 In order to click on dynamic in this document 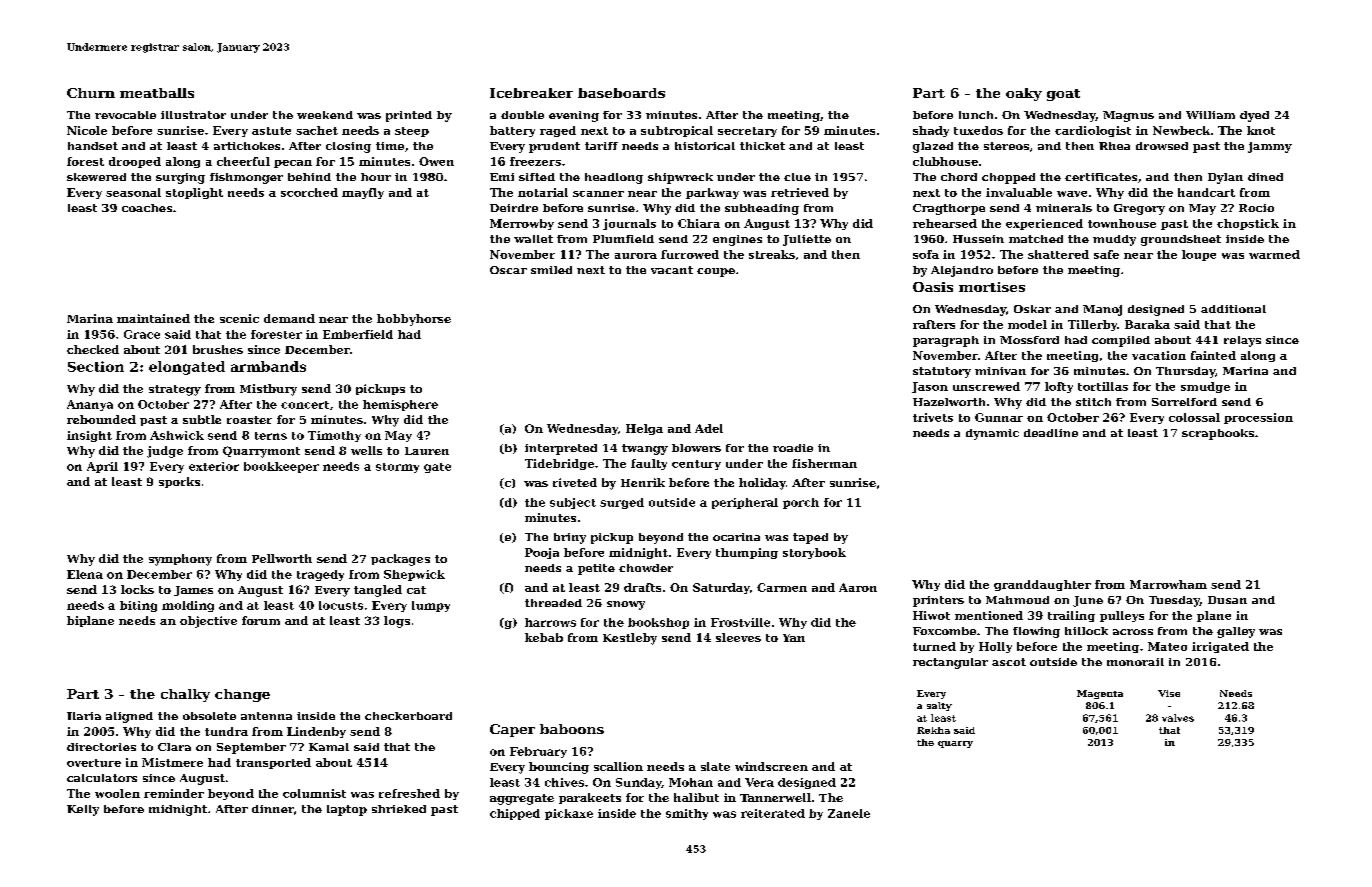, I will do `click(992, 434)`.
